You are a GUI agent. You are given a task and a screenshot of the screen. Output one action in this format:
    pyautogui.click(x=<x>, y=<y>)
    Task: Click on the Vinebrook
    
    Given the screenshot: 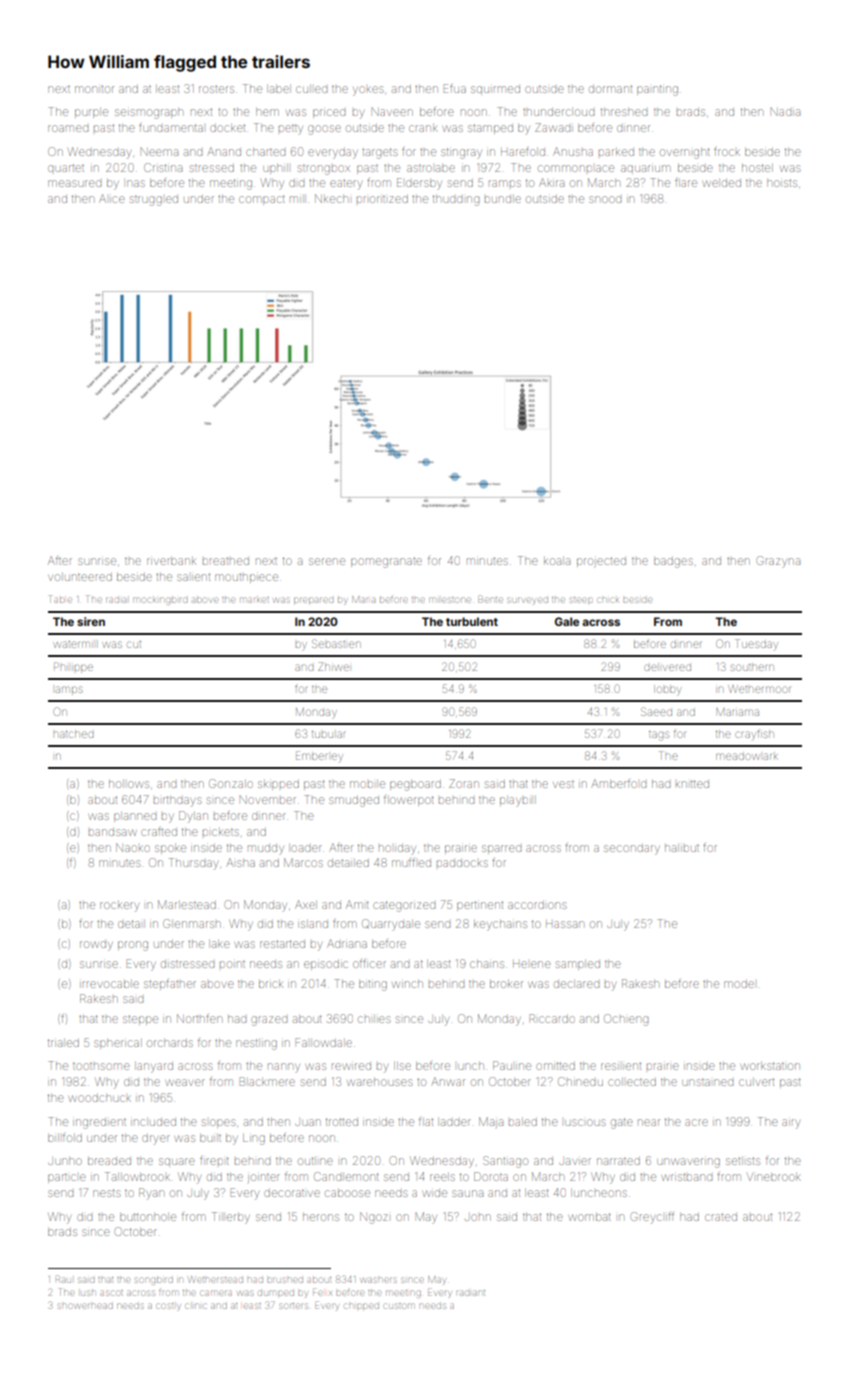 What is the action you would take?
    pyautogui.click(x=774, y=1177)
